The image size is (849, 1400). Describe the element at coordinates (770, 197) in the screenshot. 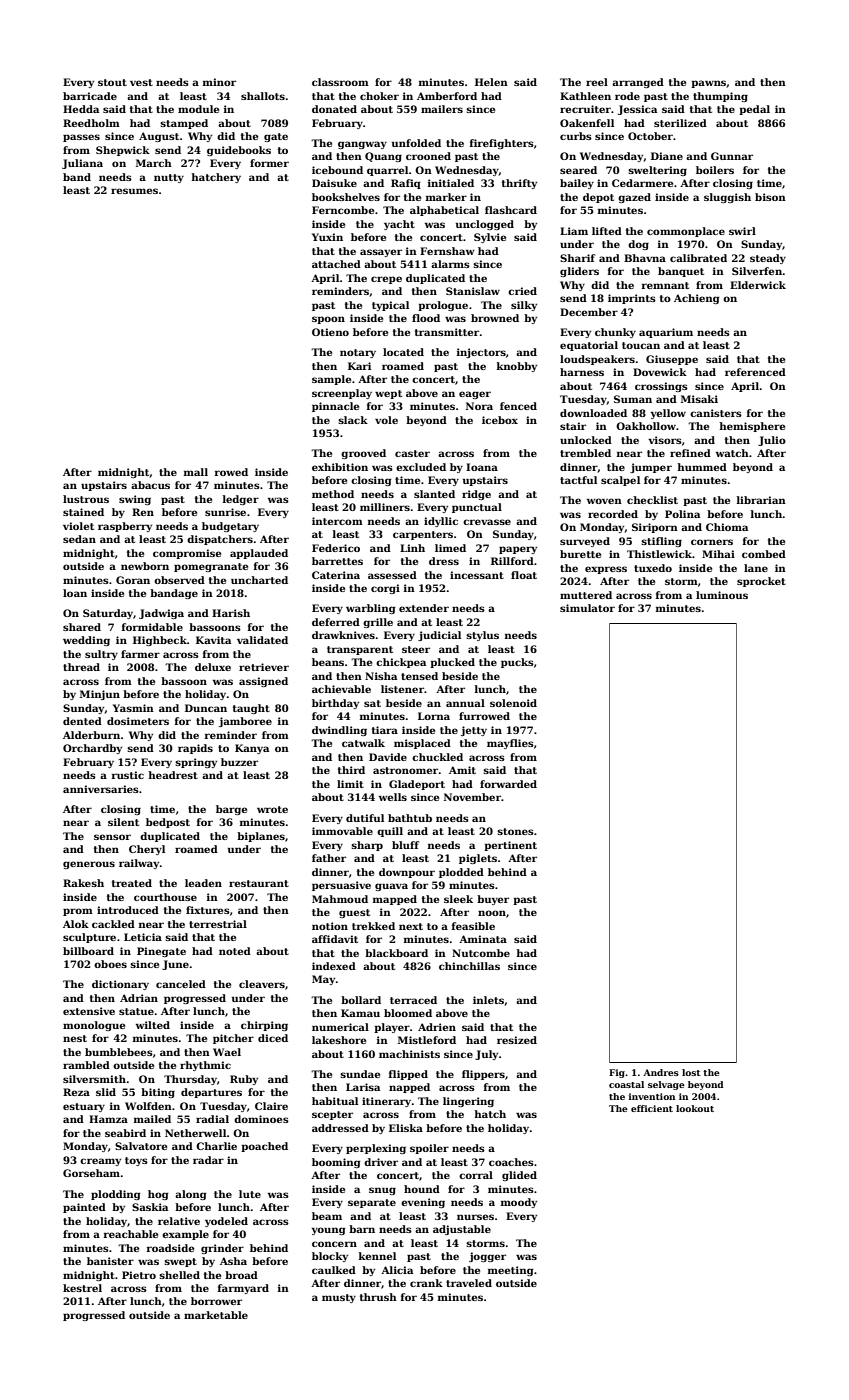

I see `bison` at that location.
